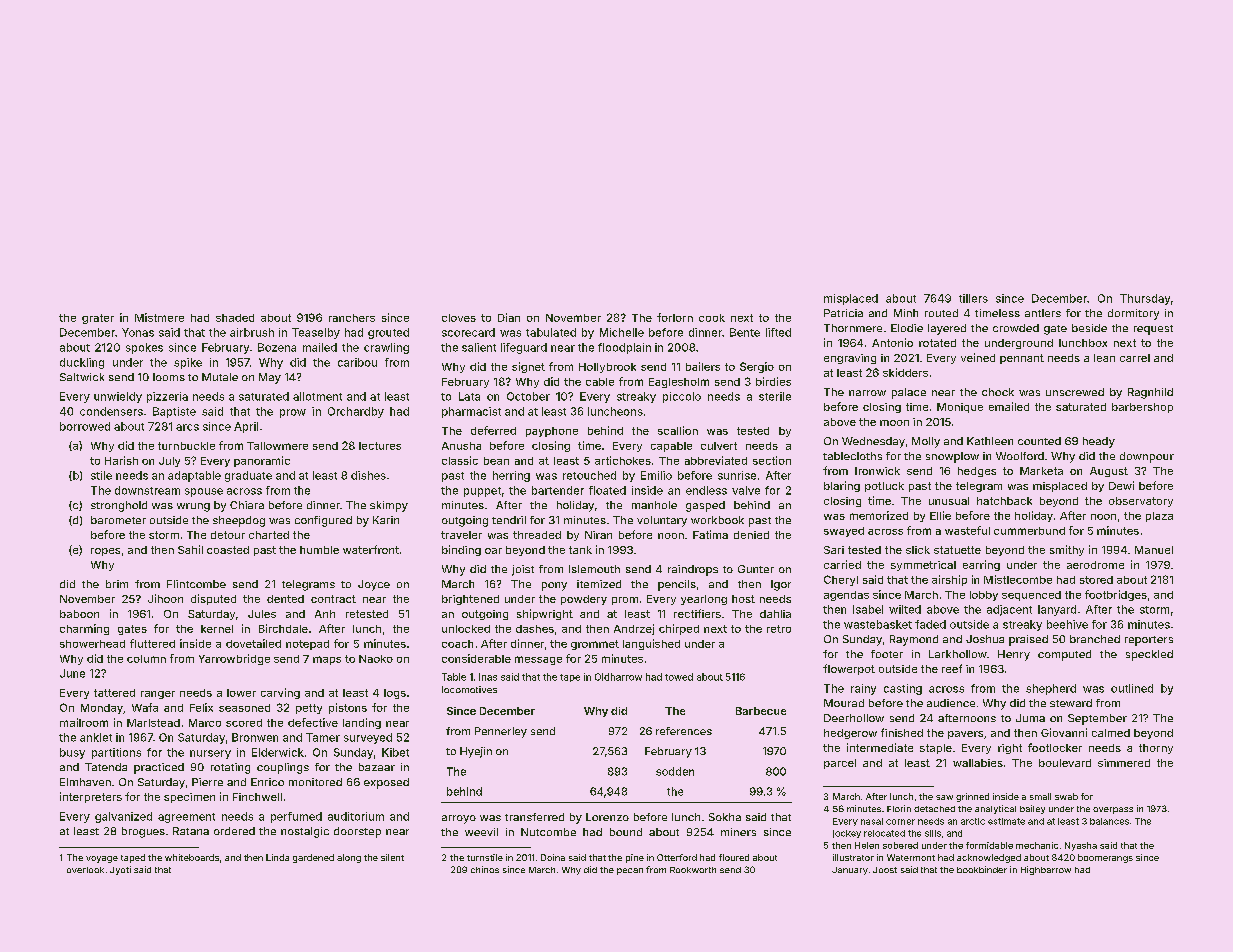 Image resolution: width=1233 pixels, height=952 pixels. Describe the element at coordinates (677, 857) in the screenshot. I see `Otterford` at that location.
